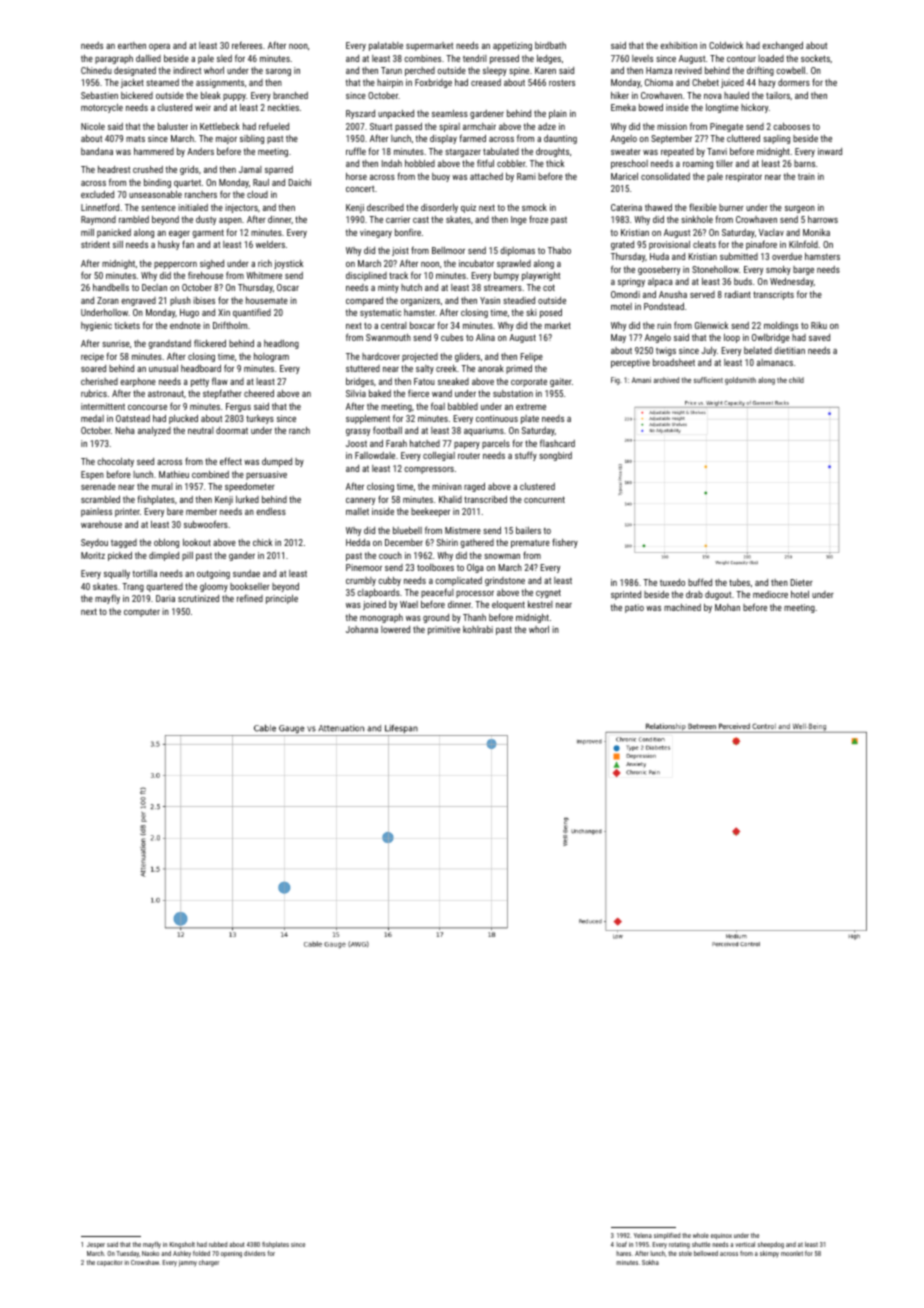 The height and width of the document is (1308, 924). I want to click on equinox, so click(721, 1236).
